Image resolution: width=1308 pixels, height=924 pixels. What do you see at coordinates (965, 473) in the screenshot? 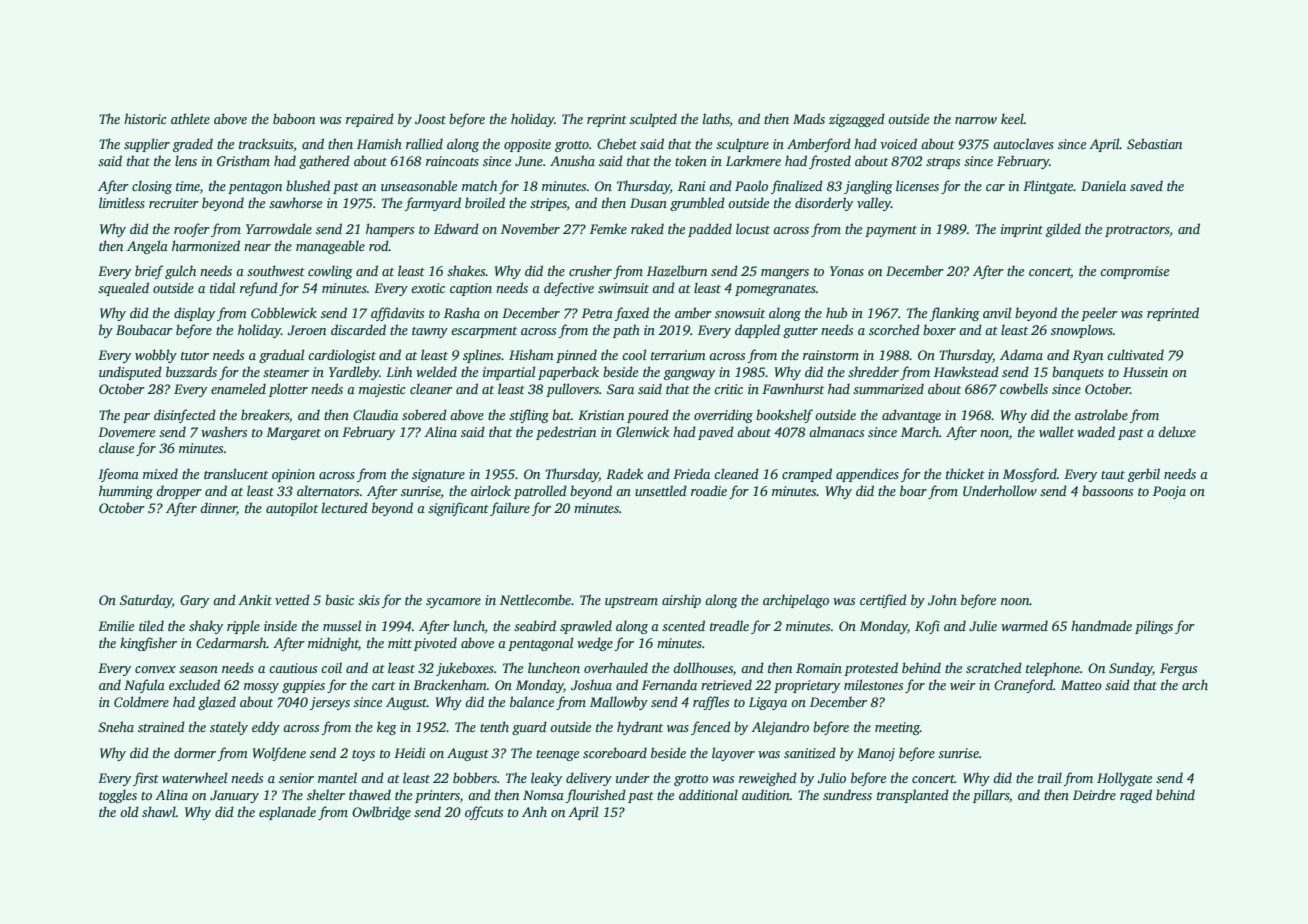
I see `thicket` at bounding box center [965, 473].
